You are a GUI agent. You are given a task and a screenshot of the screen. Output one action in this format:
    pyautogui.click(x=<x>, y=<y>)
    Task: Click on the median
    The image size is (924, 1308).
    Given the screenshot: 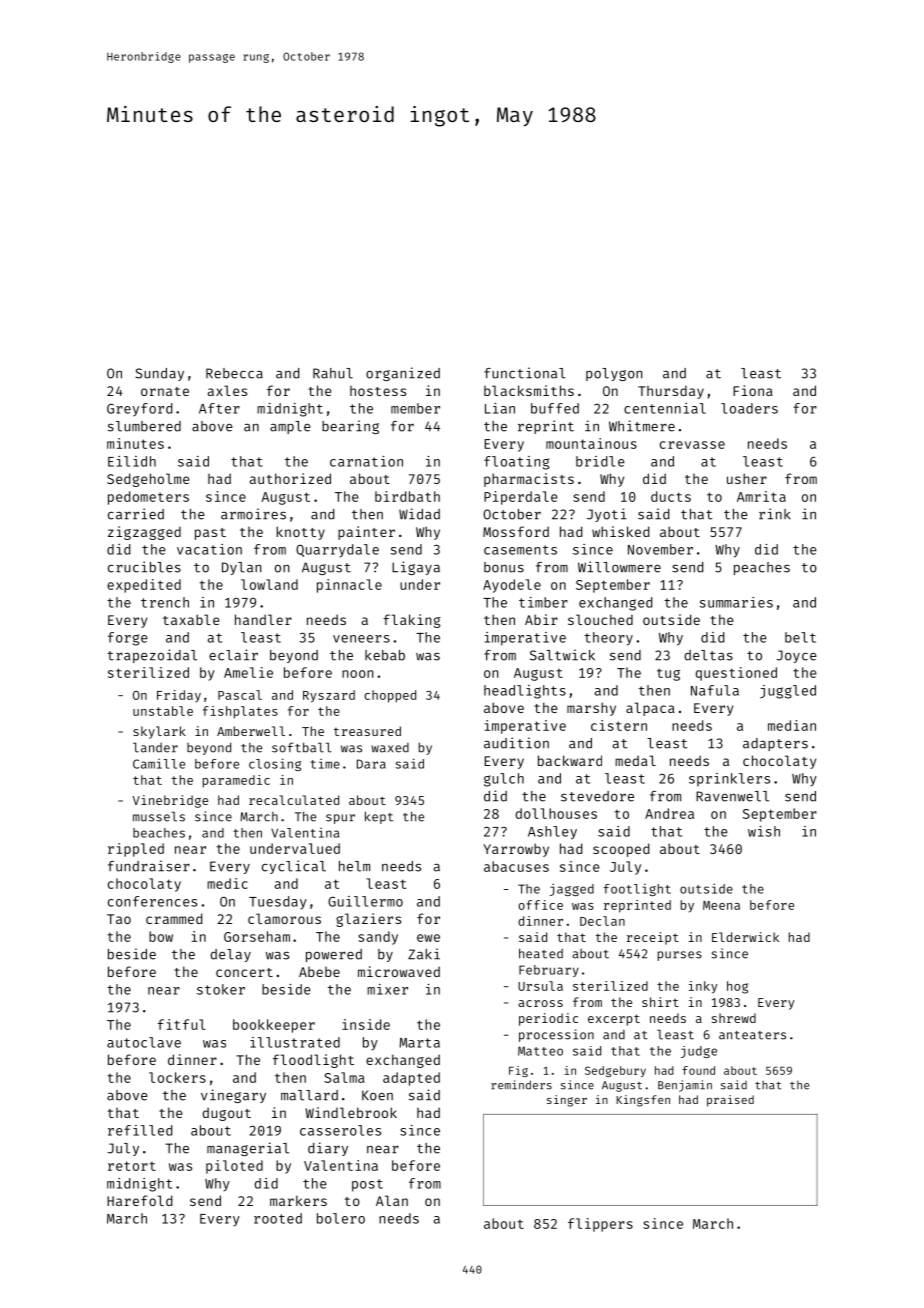 What is the action you would take?
    pyautogui.click(x=792, y=725)
